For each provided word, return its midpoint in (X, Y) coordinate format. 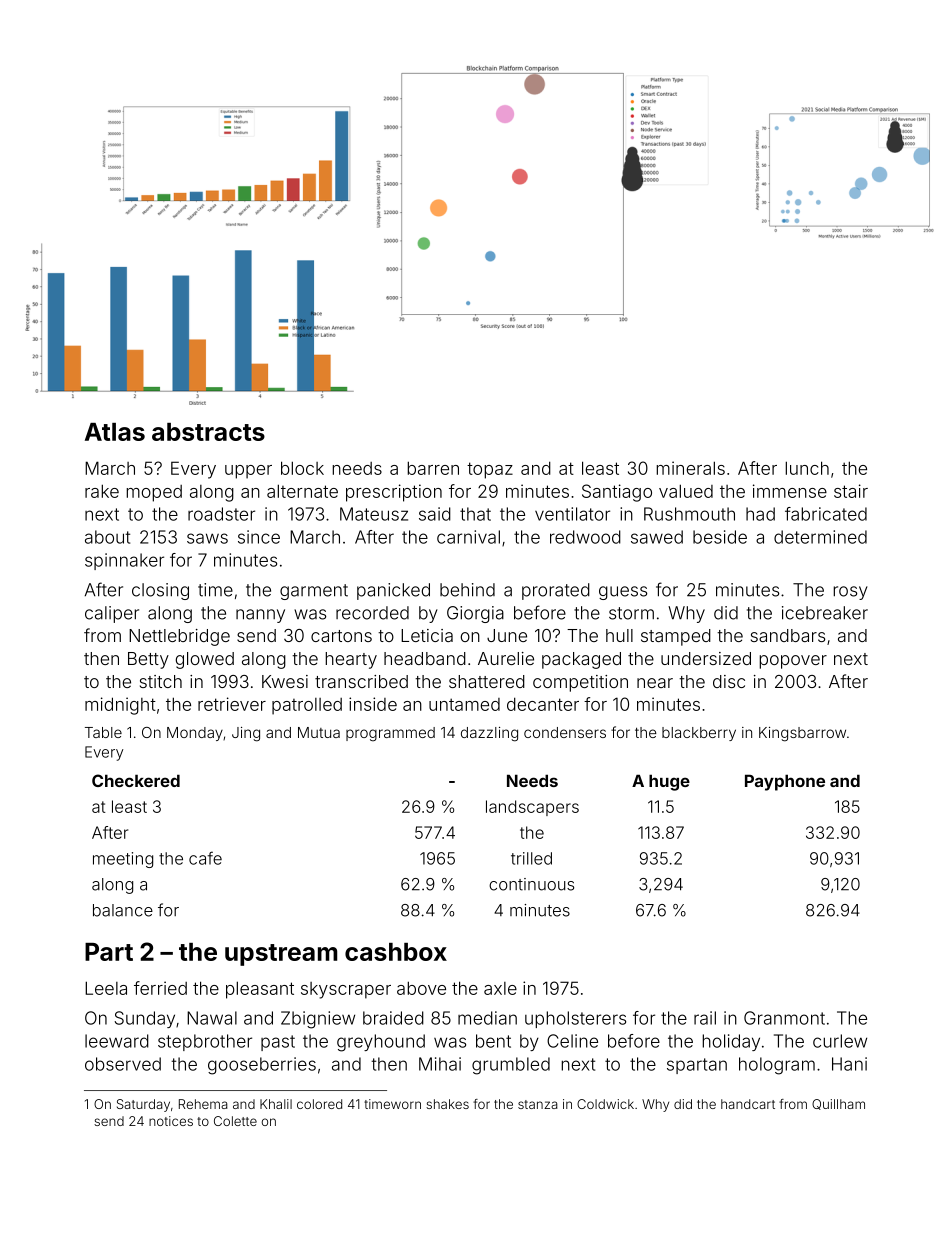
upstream (281, 955)
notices (171, 1121)
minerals (690, 468)
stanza (538, 1104)
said (435, 514)
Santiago (617, 493)
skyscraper (346, 990)
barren (433, 468)
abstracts (208, 432)
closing (160, 591)
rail (705, 1018)
